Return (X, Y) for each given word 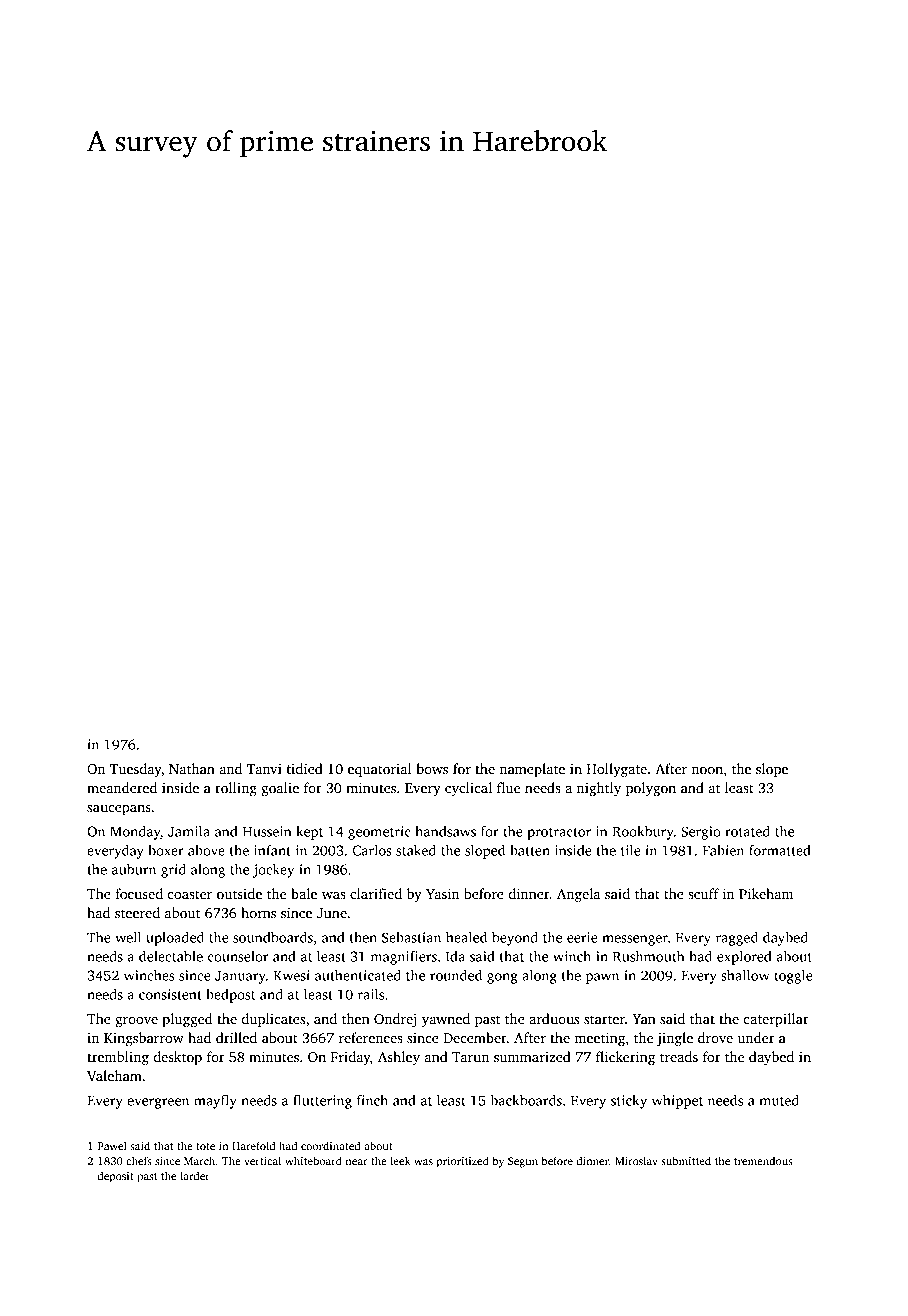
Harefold (253, 1145)
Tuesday (135, 770)
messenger (635, 940)
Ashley (399, 1058)
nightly (599, 789)
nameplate (532, 770)
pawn (602, 978)
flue (508, 787)
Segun (523, 1162)
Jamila (189, 831)
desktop (177, 1058)
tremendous (763, 1160)
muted (779, 1100)
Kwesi (292, 975)
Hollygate (617, 770)
